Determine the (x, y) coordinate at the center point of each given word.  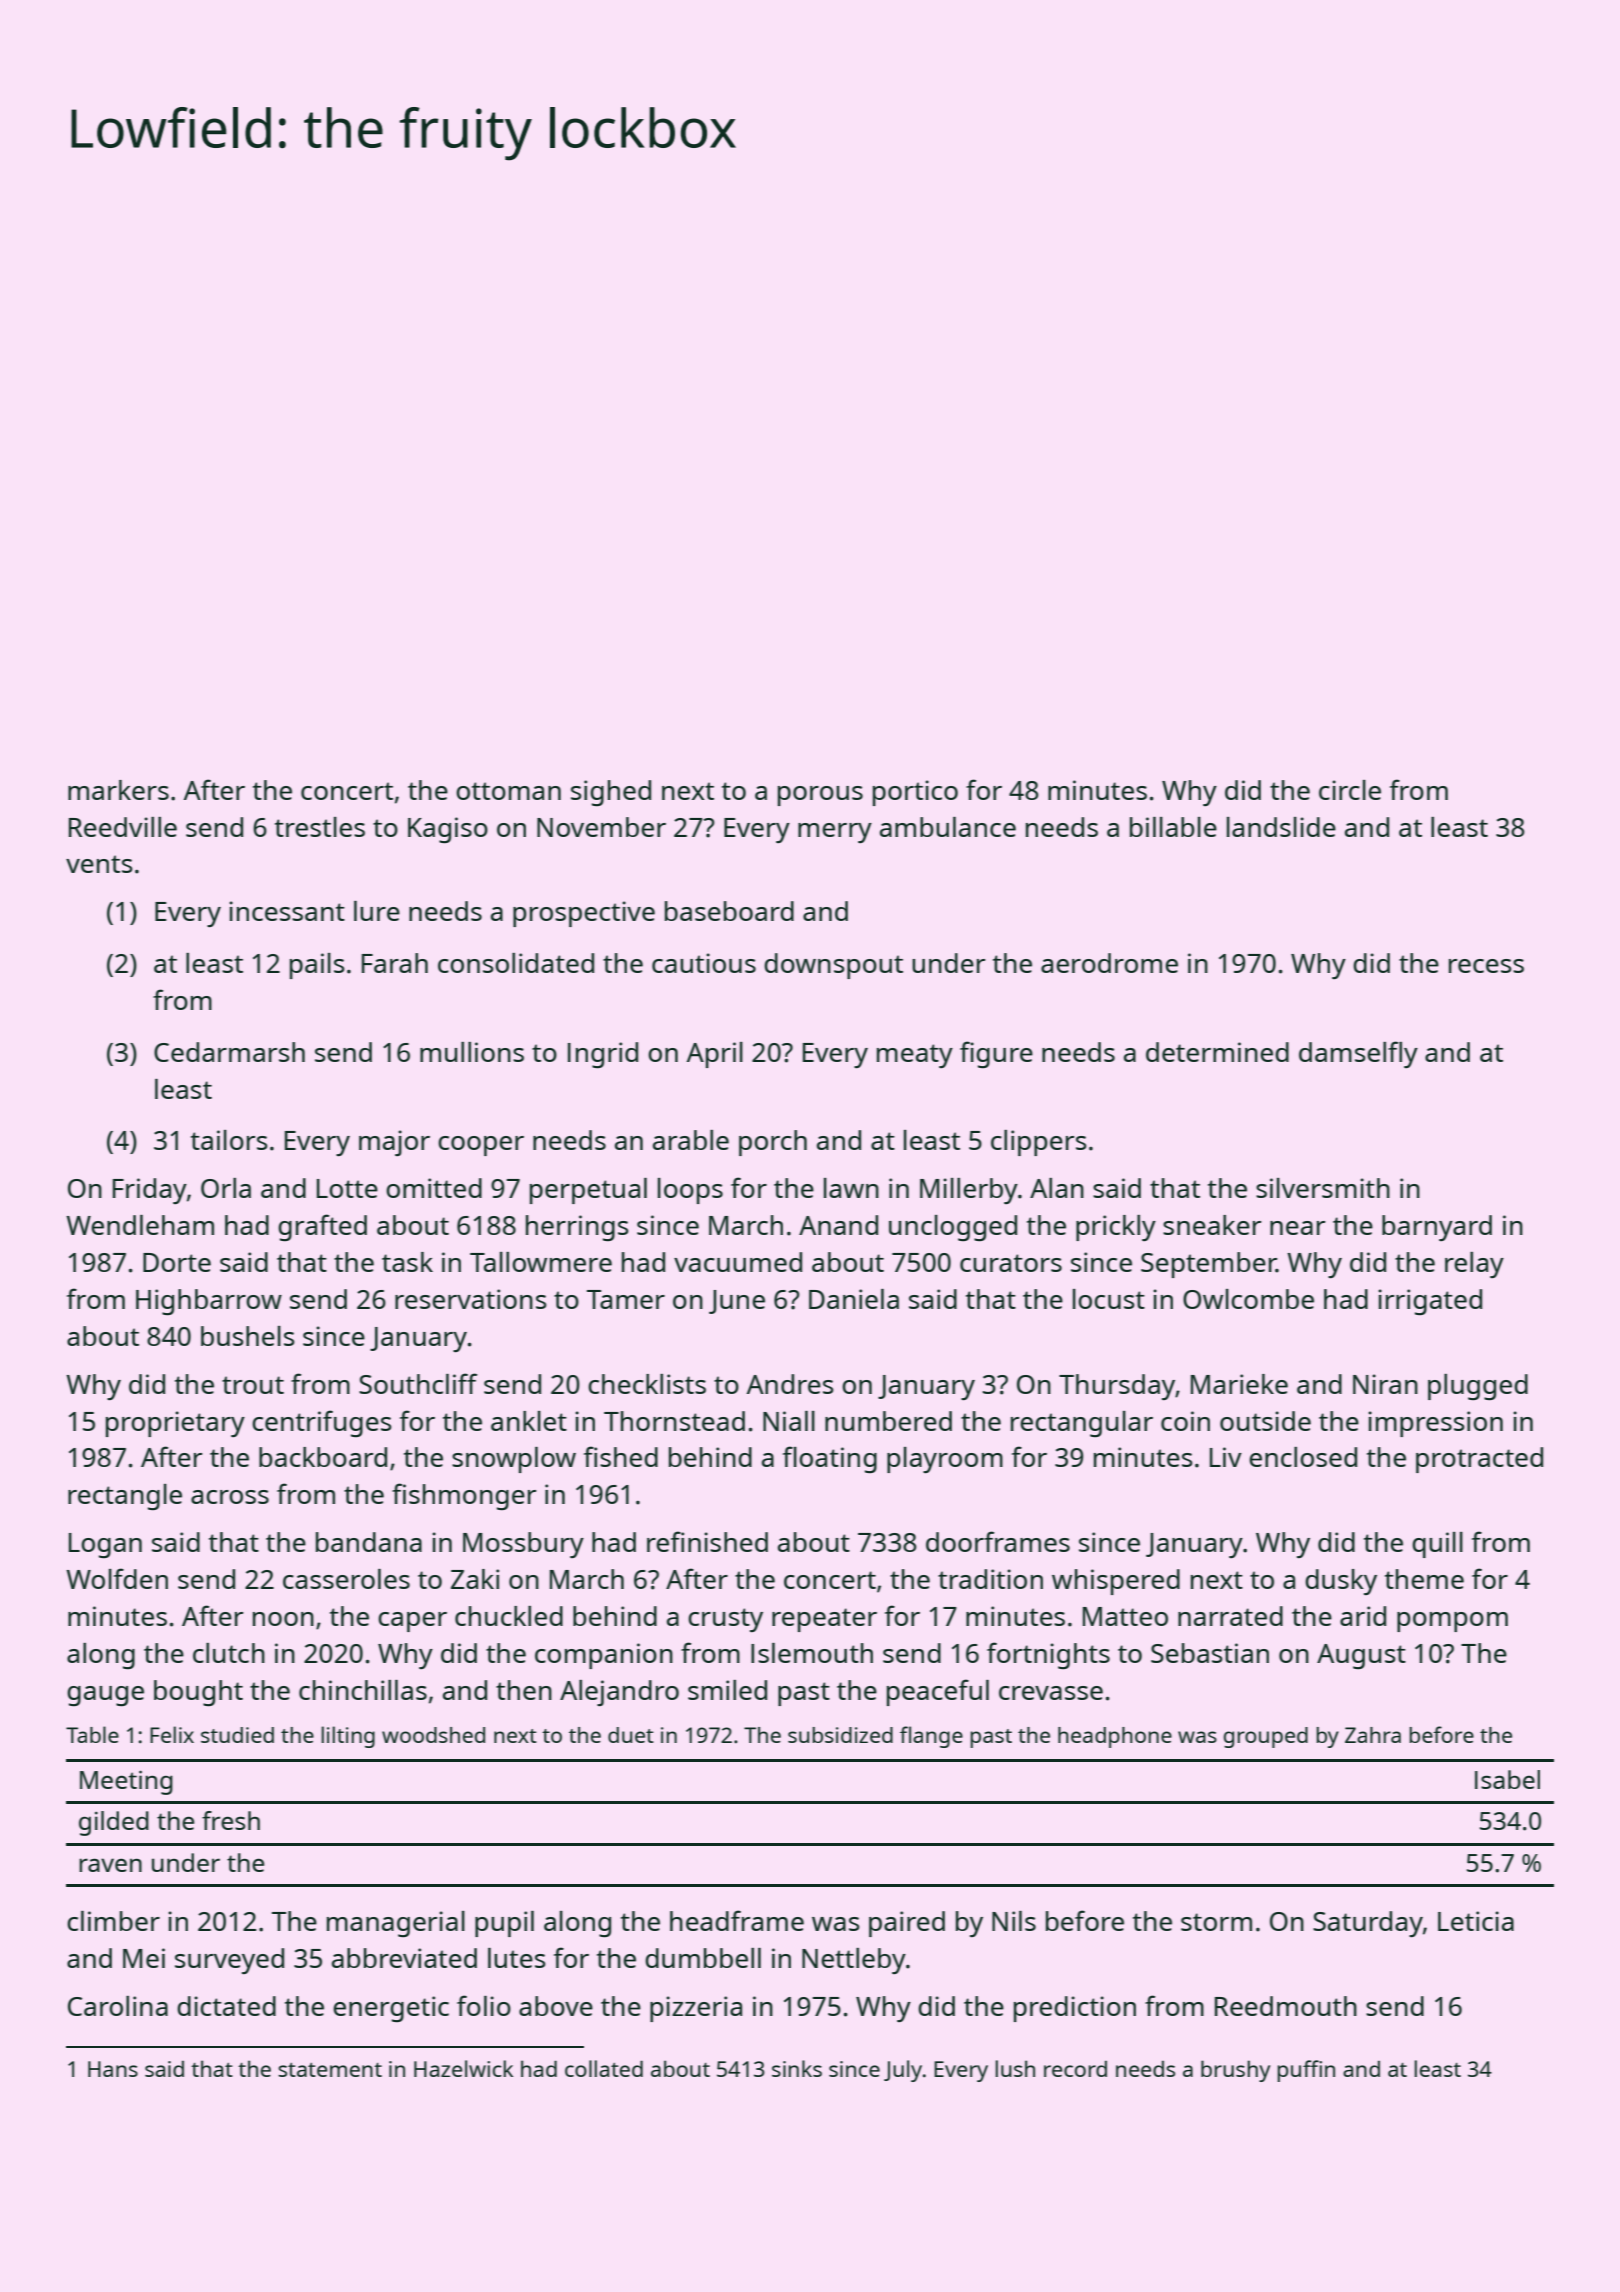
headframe (737, 1920)
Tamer (626, 1299)
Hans (113, 2069)
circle (1350, 790)
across (230, 1497)
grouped (1266, 1737)
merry (835, 833)
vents (99, 864)
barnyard (1437, 1228)
